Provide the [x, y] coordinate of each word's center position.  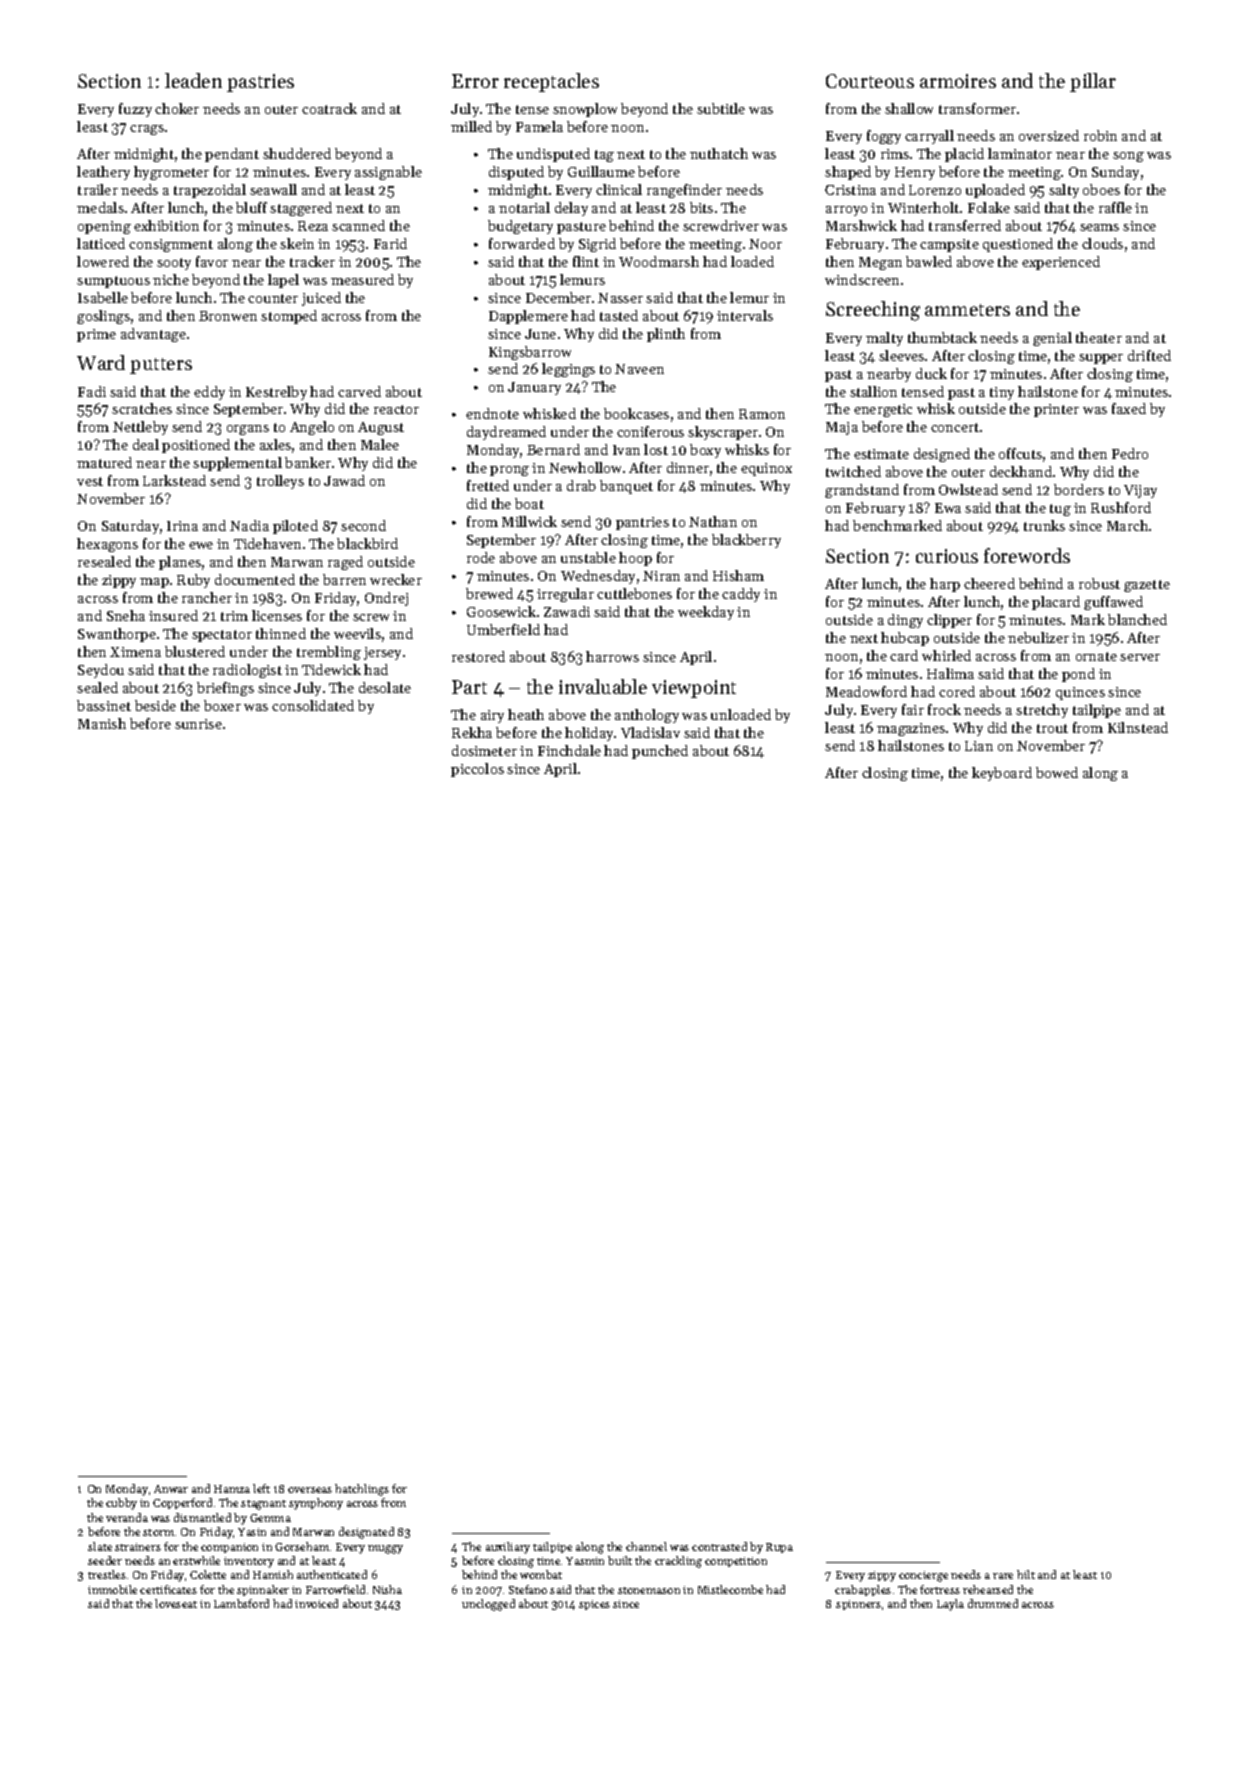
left [261, 1488]
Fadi [92, 391]
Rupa [779, 1548]
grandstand [862, 491]
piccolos [477, 770]
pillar [1093, 82]
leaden [193, 80]
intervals [745, 315]
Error [475, 81]
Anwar [171, 1489]
